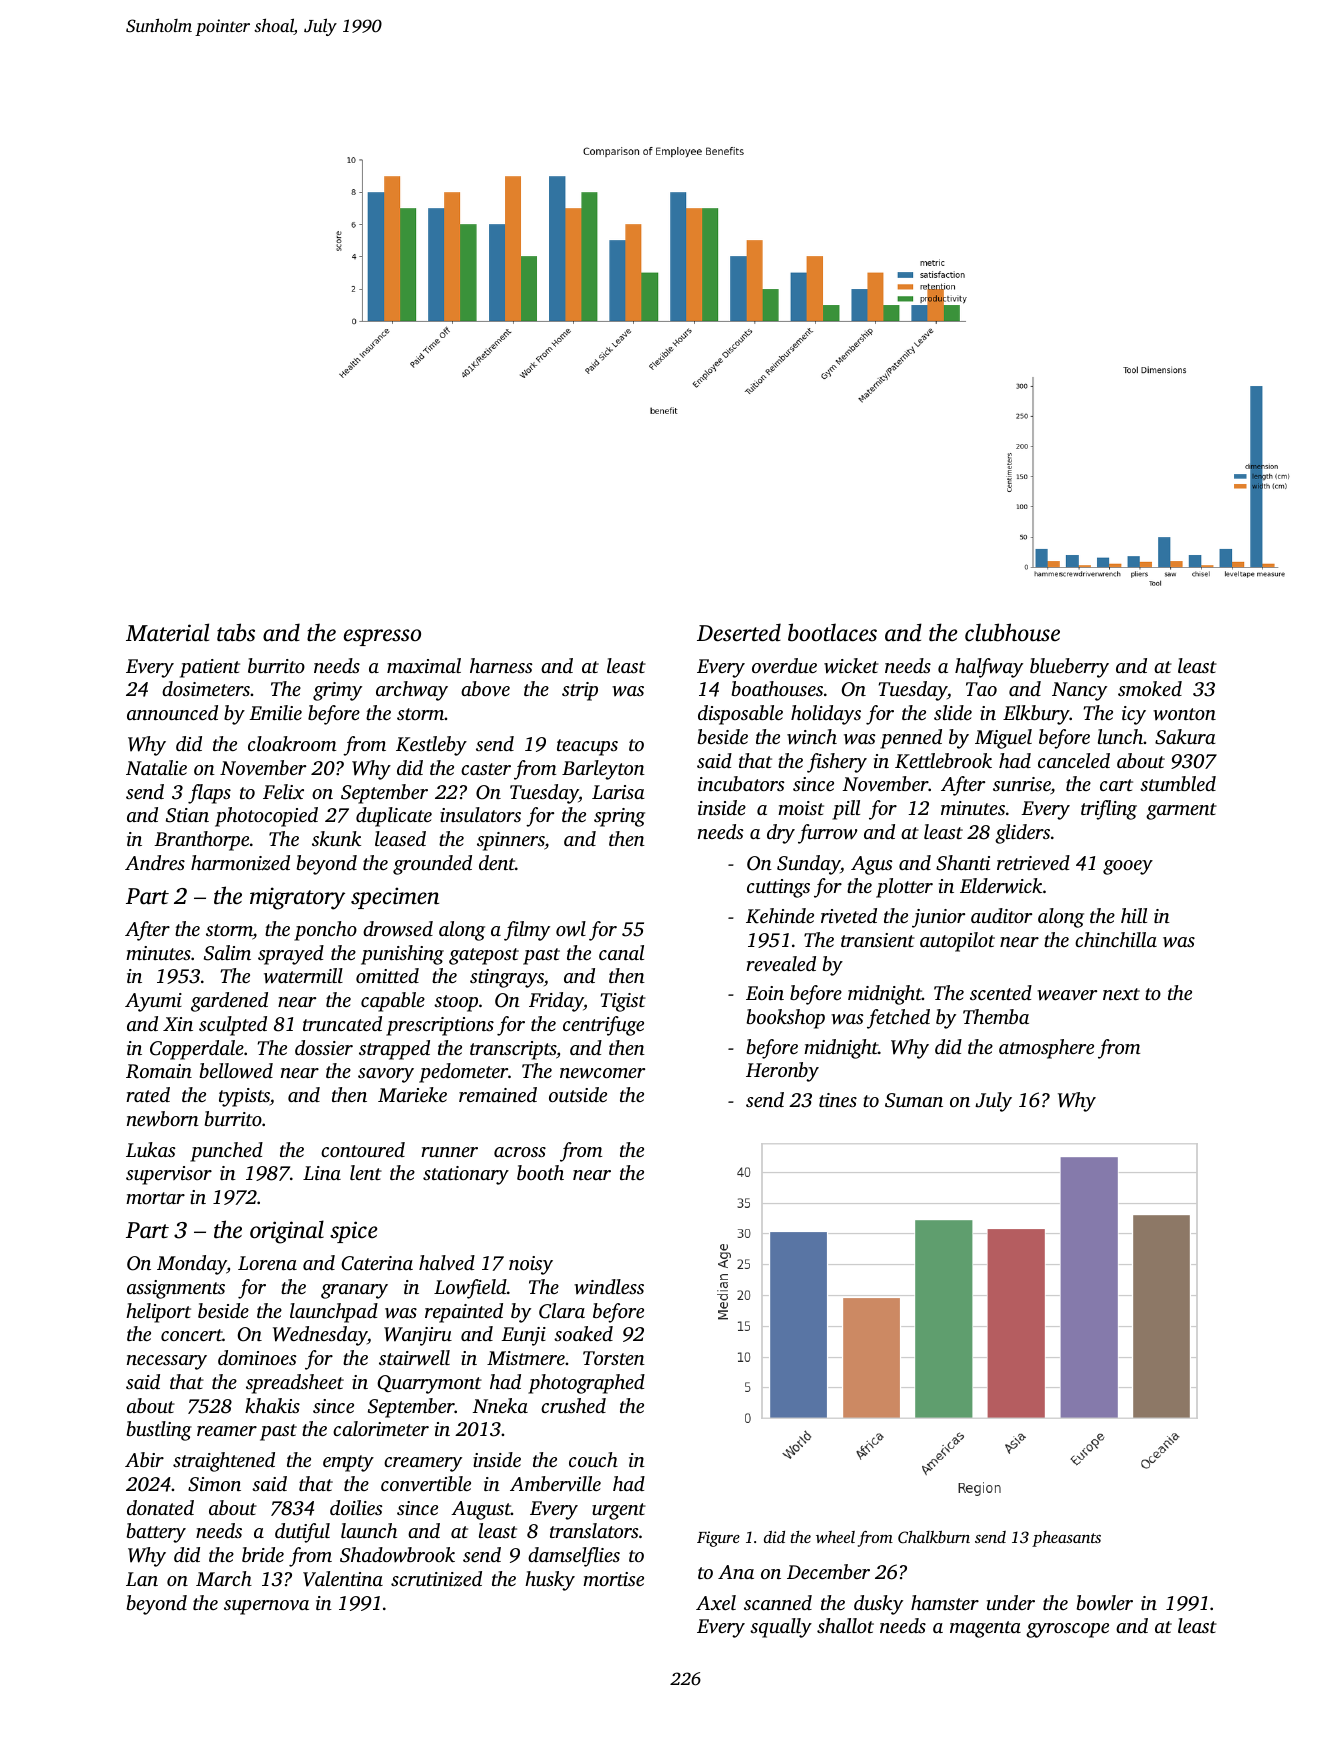 This page has width=1342, height=1737. What do you see at coordinates (266, 1607) in the page?
I see `supernova` at bounding box center [266, 1607].
